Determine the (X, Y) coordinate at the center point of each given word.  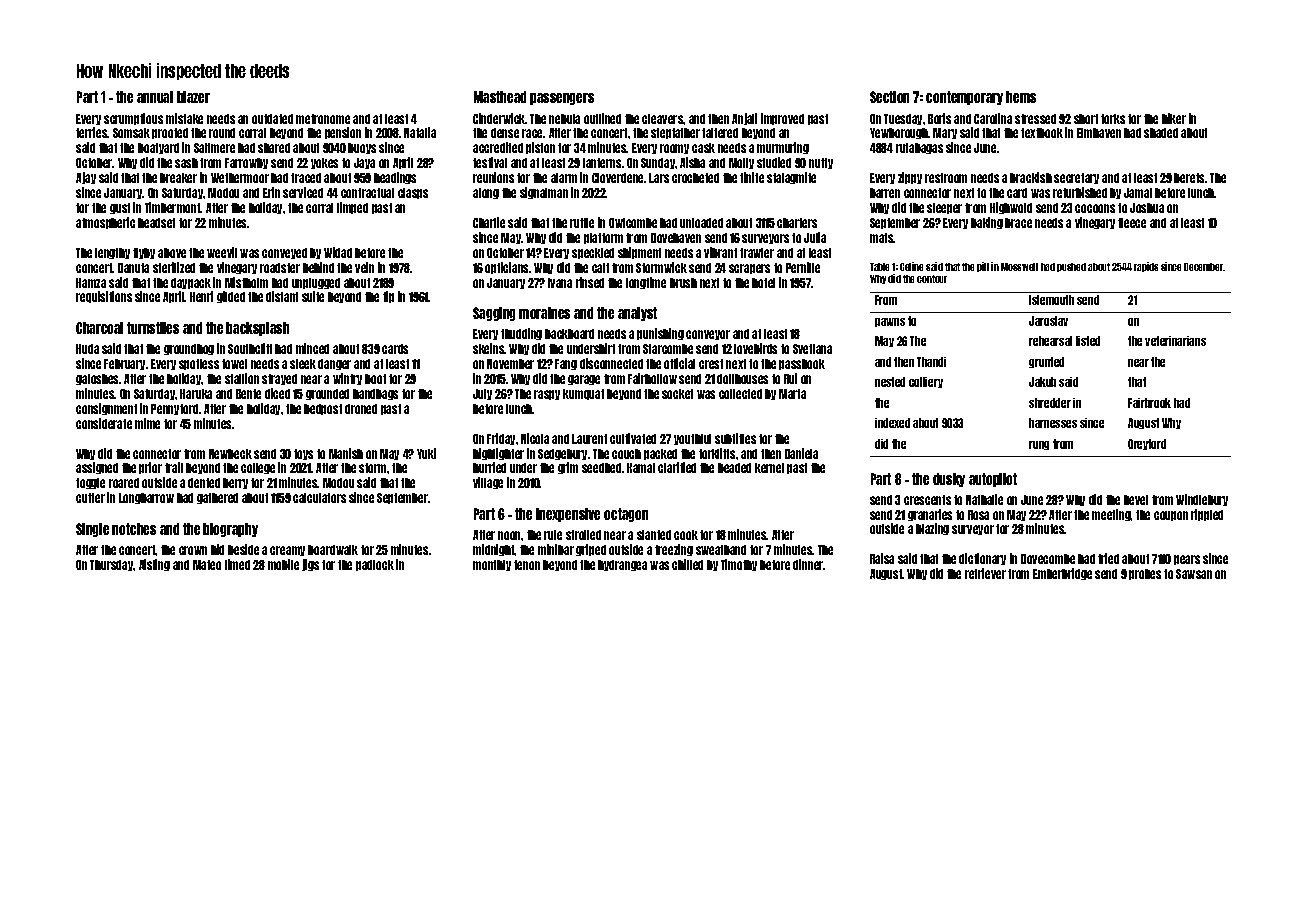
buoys (362, 148)
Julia (815, 237)
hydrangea (622, 565)
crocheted (695, 178)
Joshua (1147, 208)
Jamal (1138, 193)
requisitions (104, 297)
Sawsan (1194, 574)
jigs (310, 565)
